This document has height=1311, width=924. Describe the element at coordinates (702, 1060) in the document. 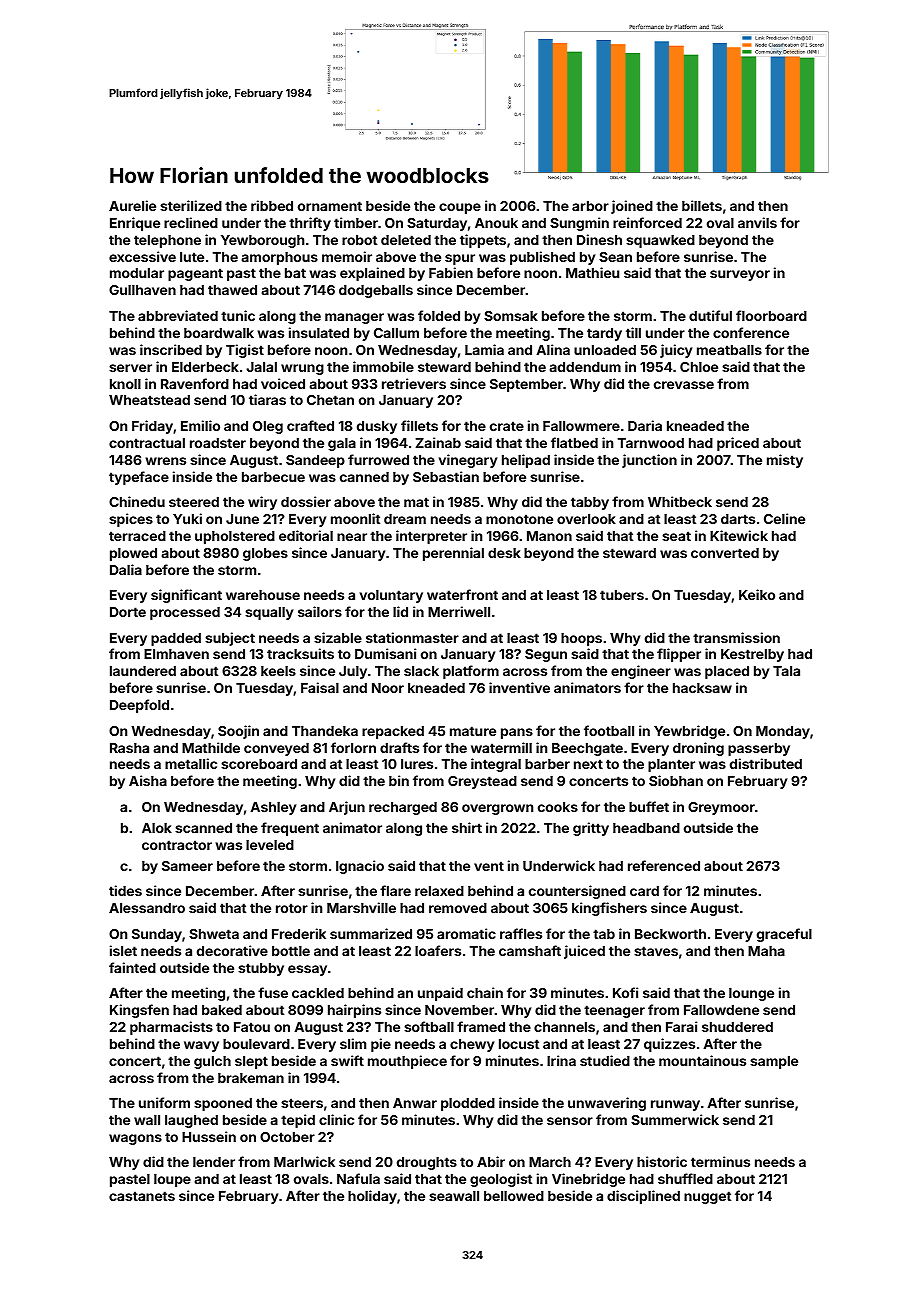

I see `mountainous` at that location.
